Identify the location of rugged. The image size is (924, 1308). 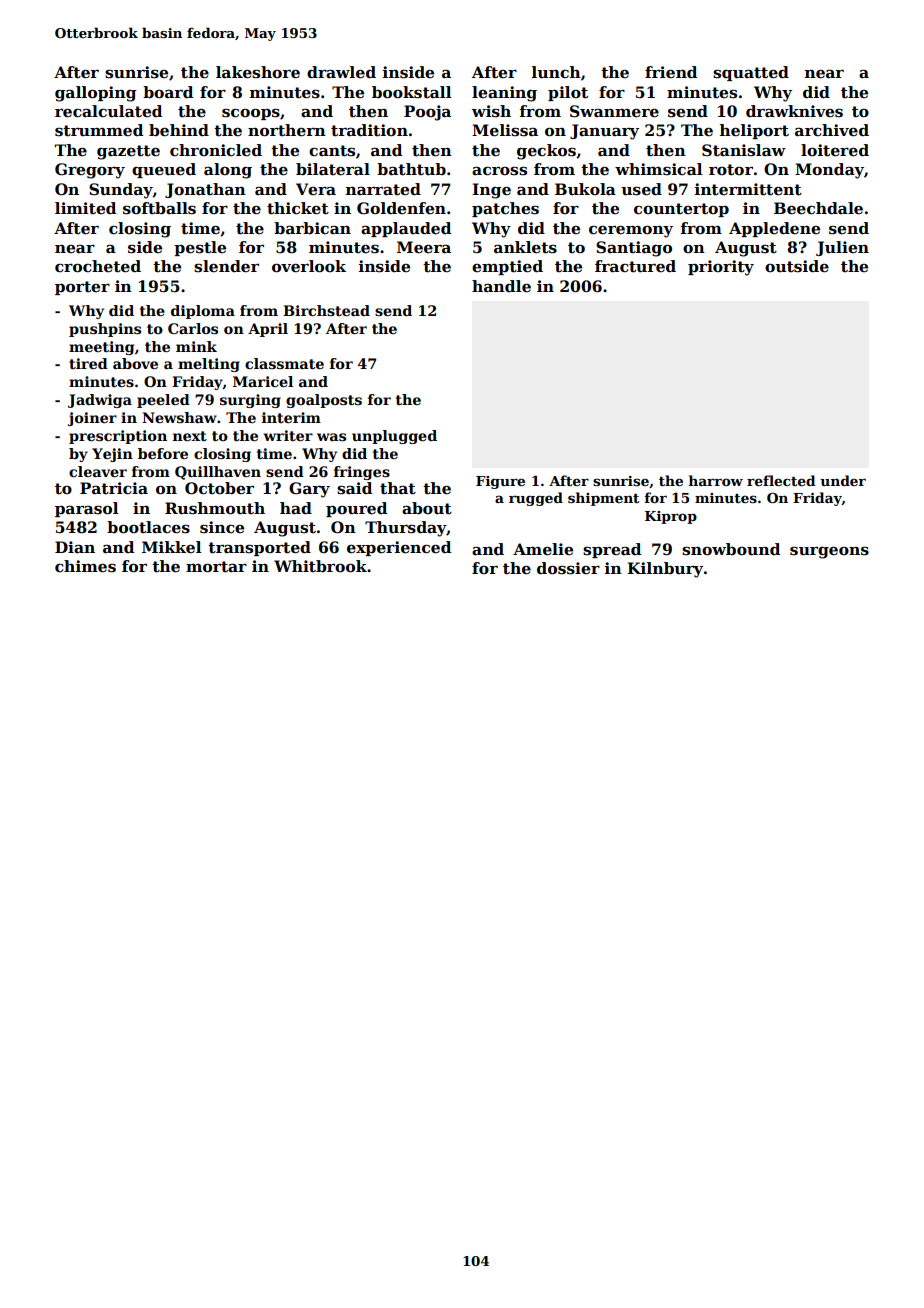
(536, 499).
